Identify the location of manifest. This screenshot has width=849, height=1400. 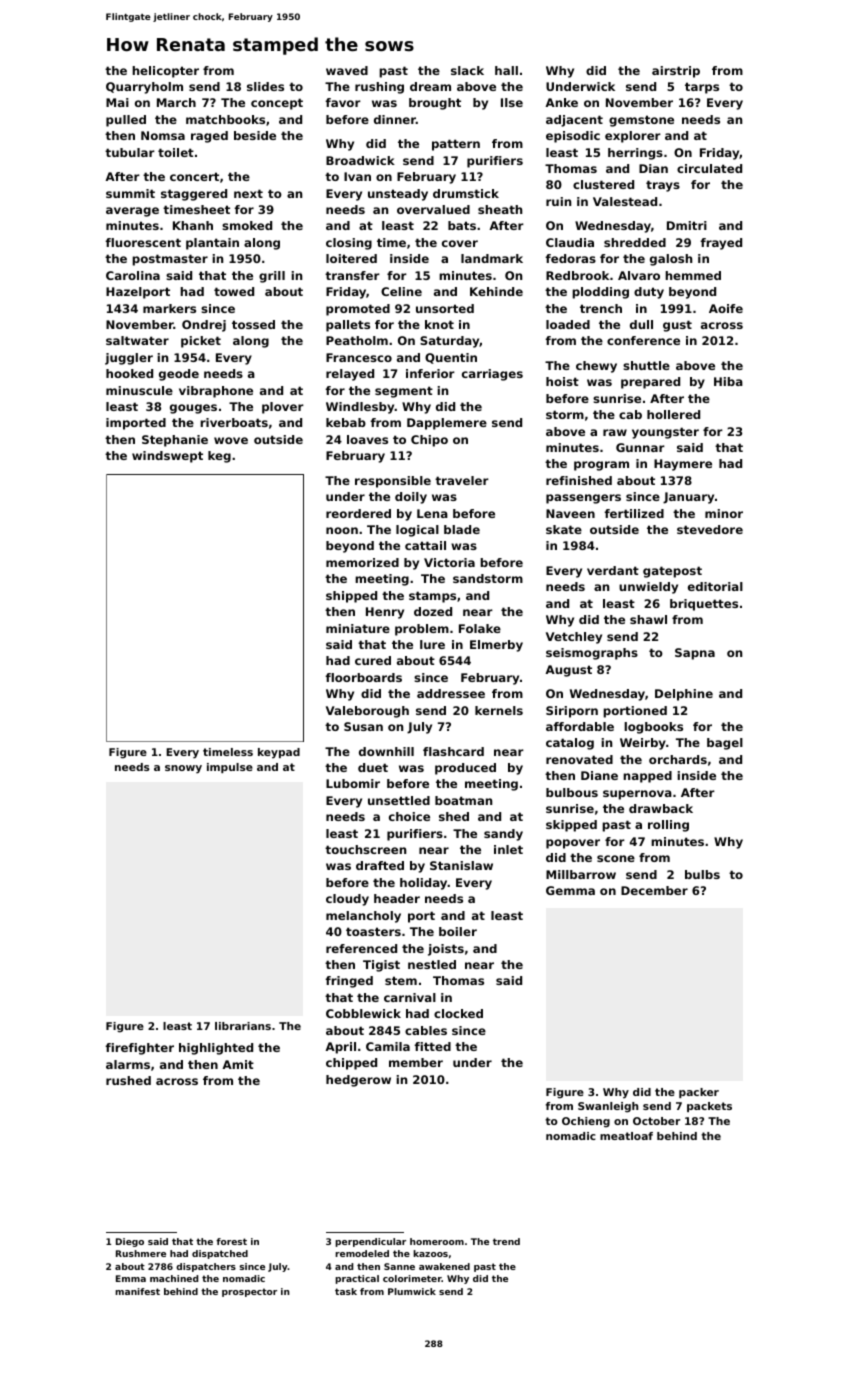
(137, 1291).
